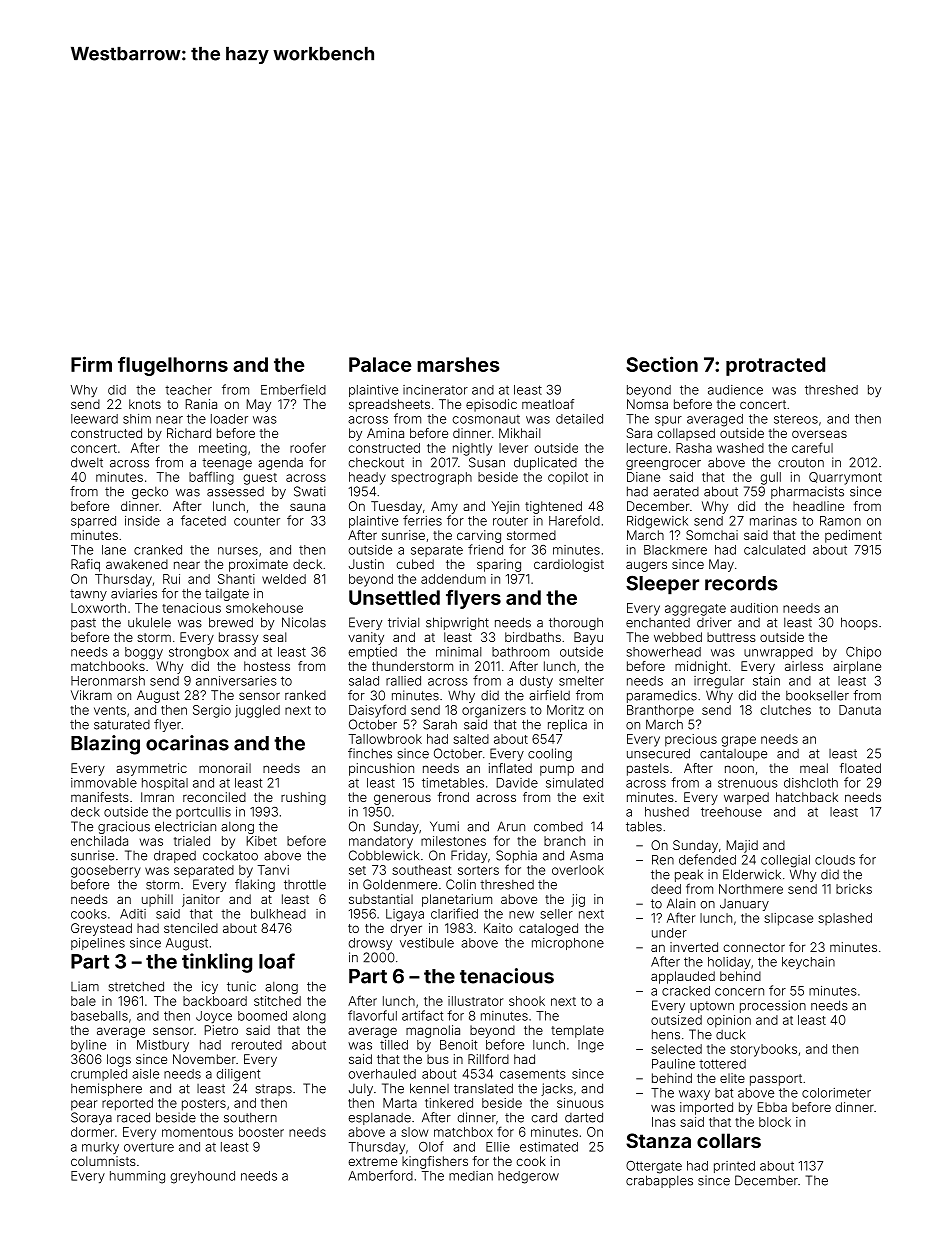 This screenshot has height=1233, width=952. I want to click on flugelhorns, so click(173, 366).
